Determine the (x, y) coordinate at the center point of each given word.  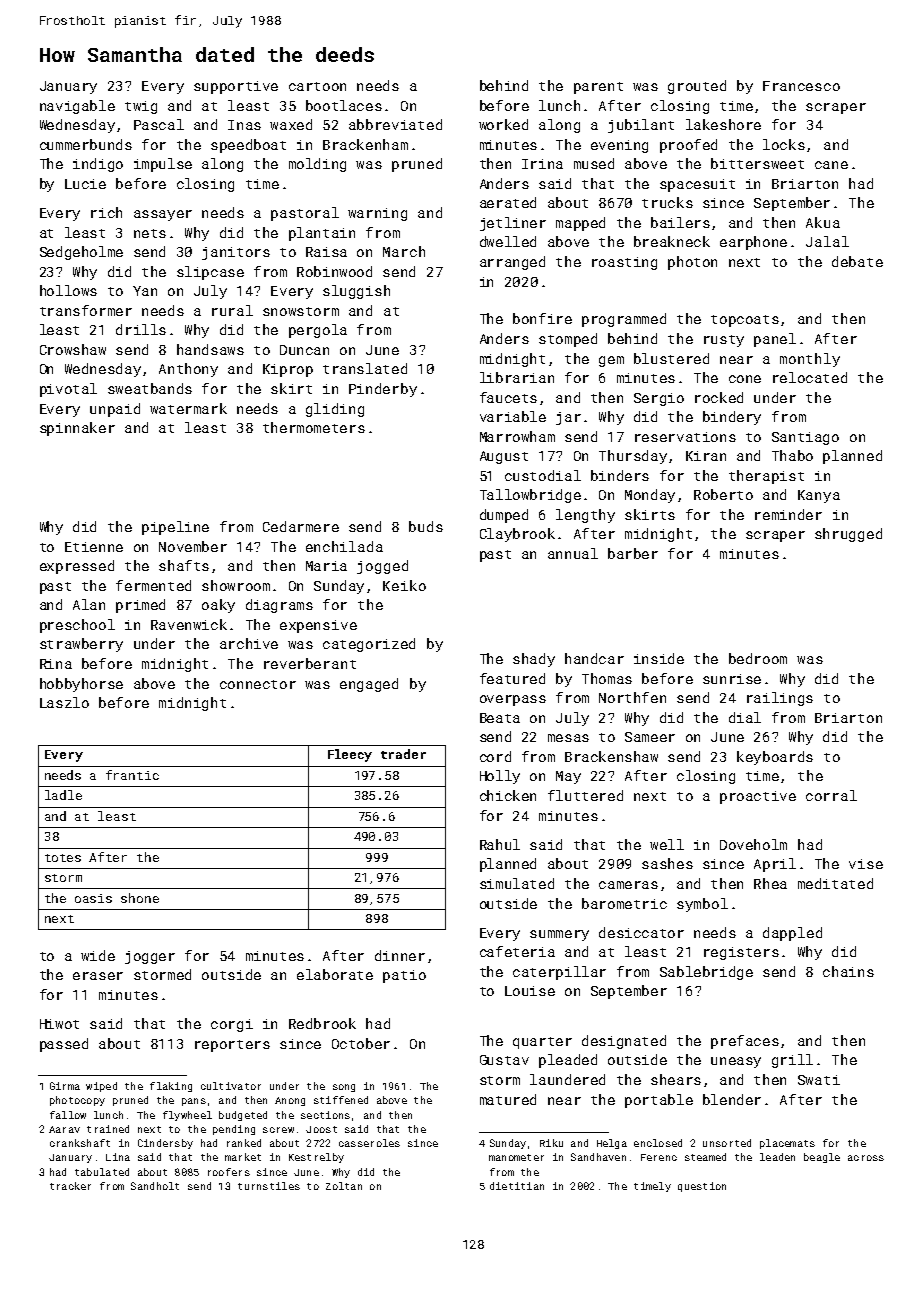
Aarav (64, 1129)
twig (141, 107)
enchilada (344, 546)
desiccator (641, 932)
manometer (516, 1157)
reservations (685, 437)
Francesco (801, 86)
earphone (753, 243)
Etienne (94, 547)
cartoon (317, 86)
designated (624, 1042)
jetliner (513, 224)
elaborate (335, 974)
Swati (819, 1080)
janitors (236, 253)
